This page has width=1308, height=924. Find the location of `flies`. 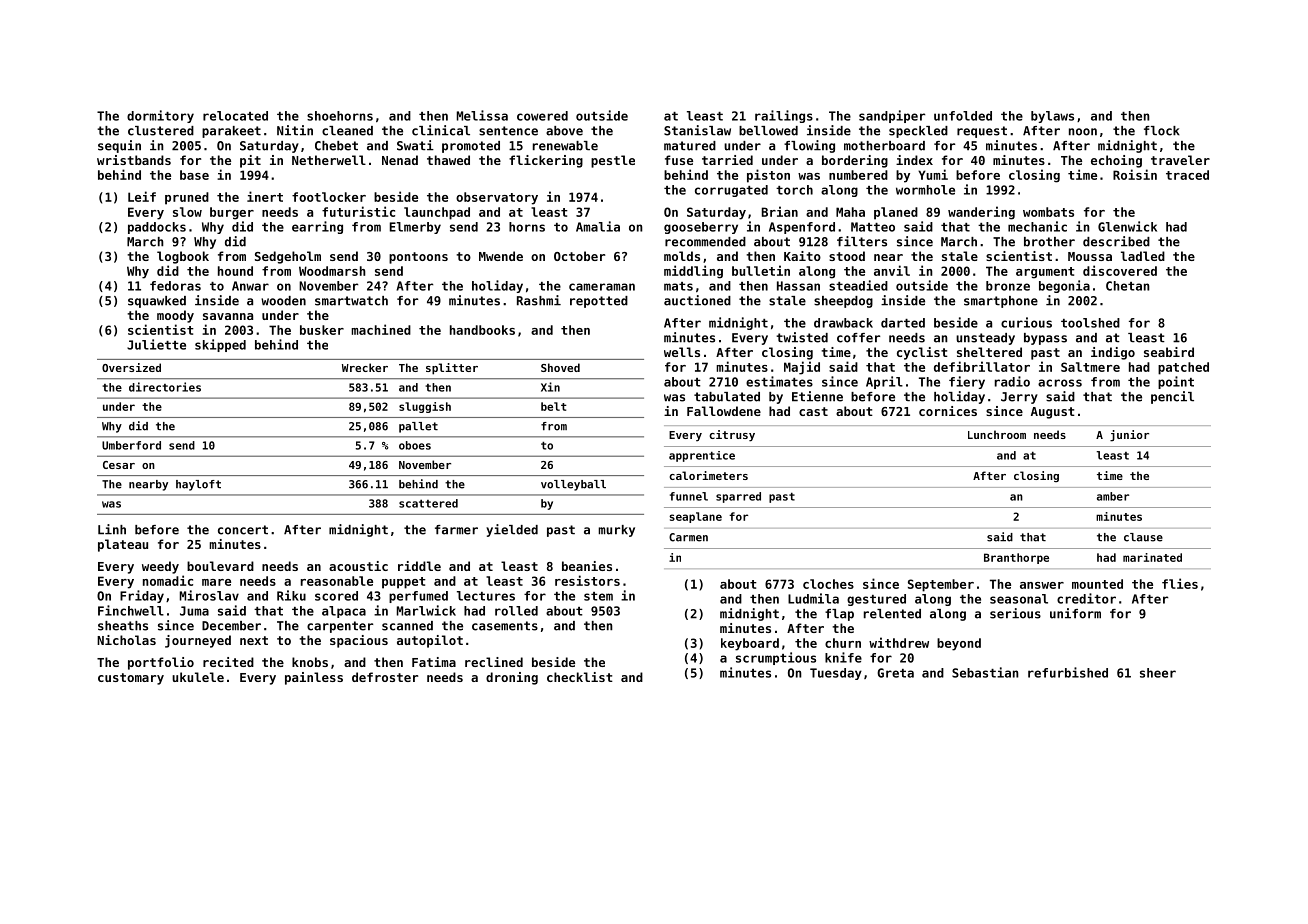

flies is located at coordinates (1180, 583).
